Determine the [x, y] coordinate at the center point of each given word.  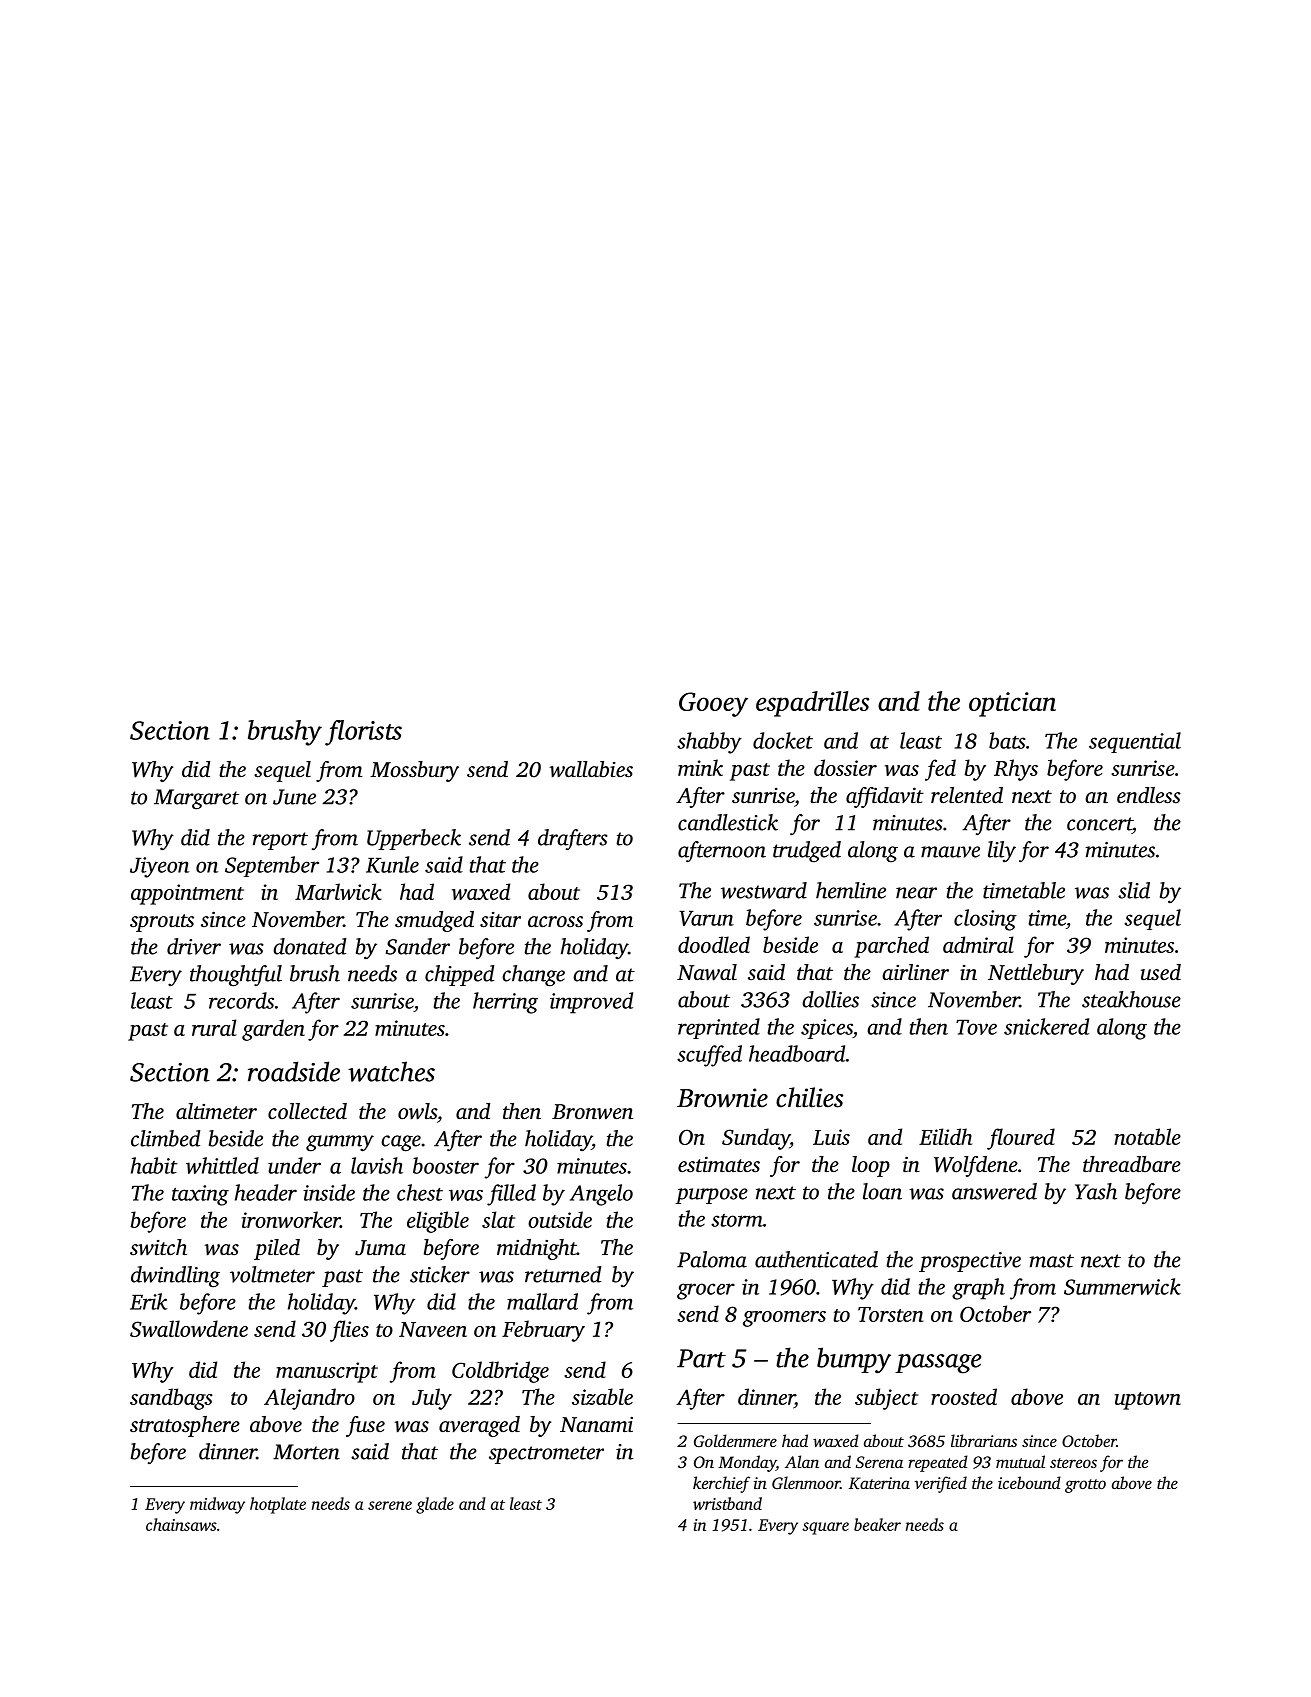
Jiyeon [159, 867]
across [555, 921]
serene [390, 1505]
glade [435, 1505]
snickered [1046, 1026]
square [825, 1528]
